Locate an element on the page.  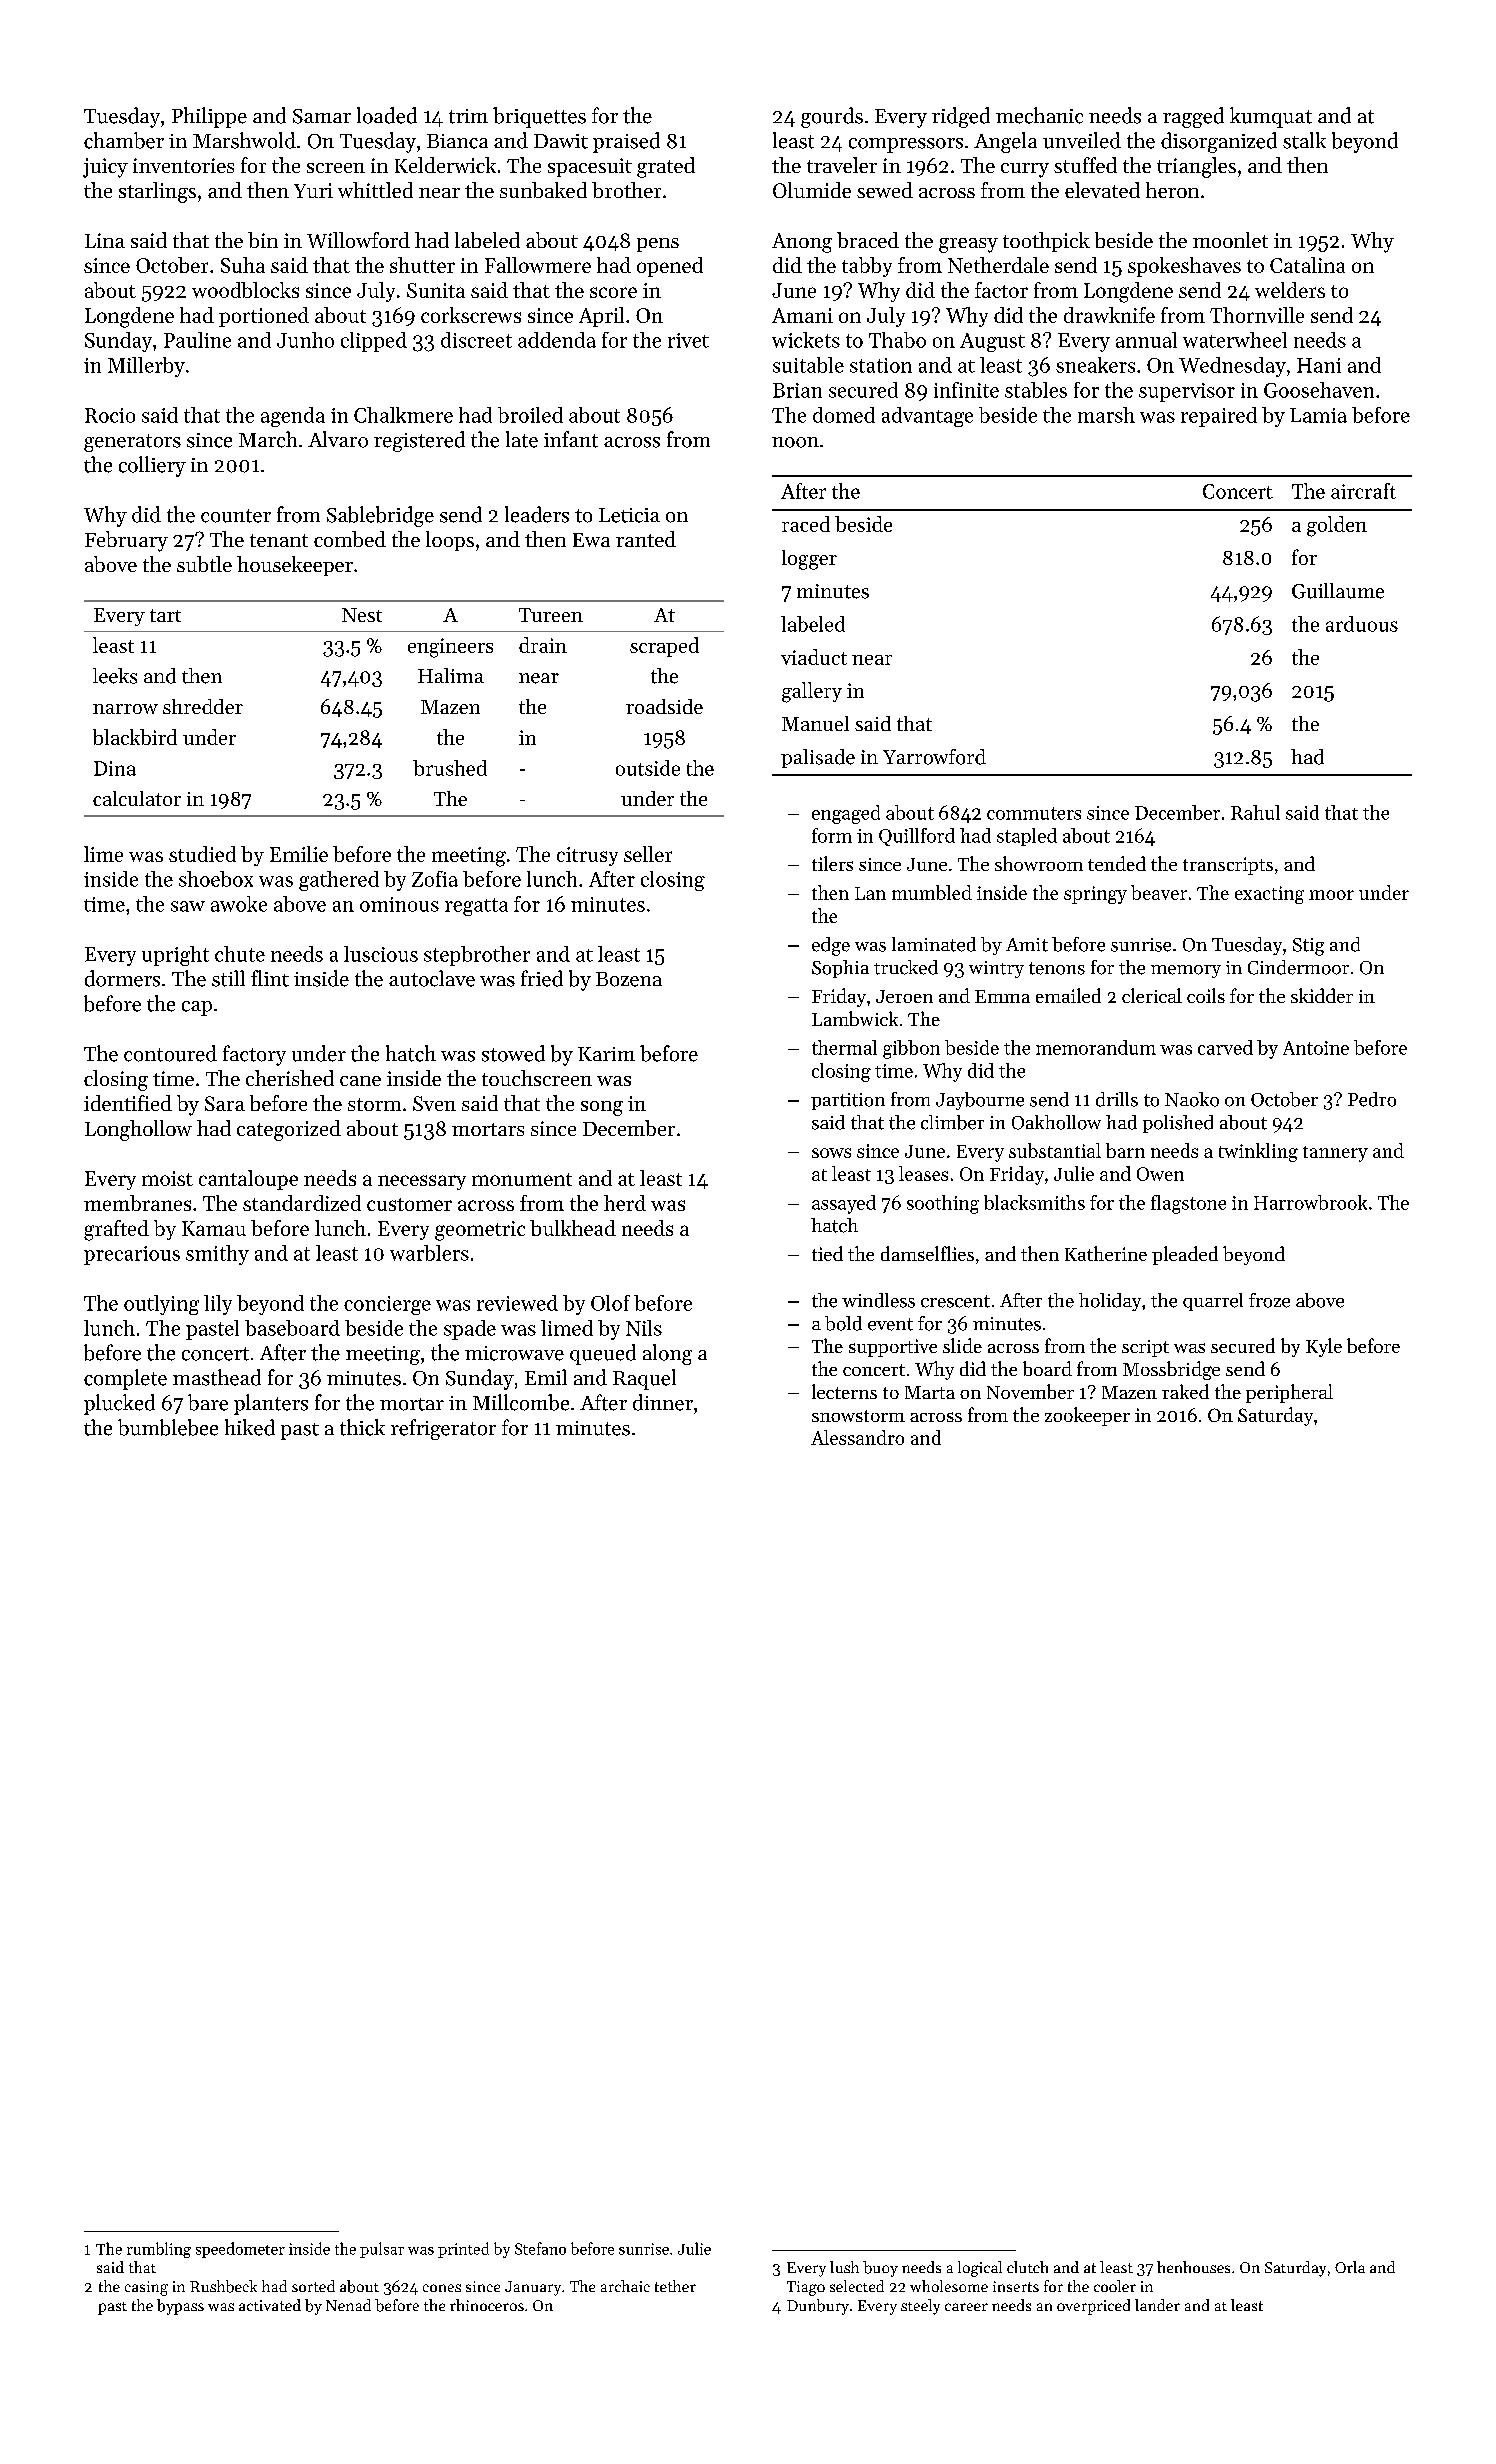
rumbling is located at coordinates (159, 2250).
